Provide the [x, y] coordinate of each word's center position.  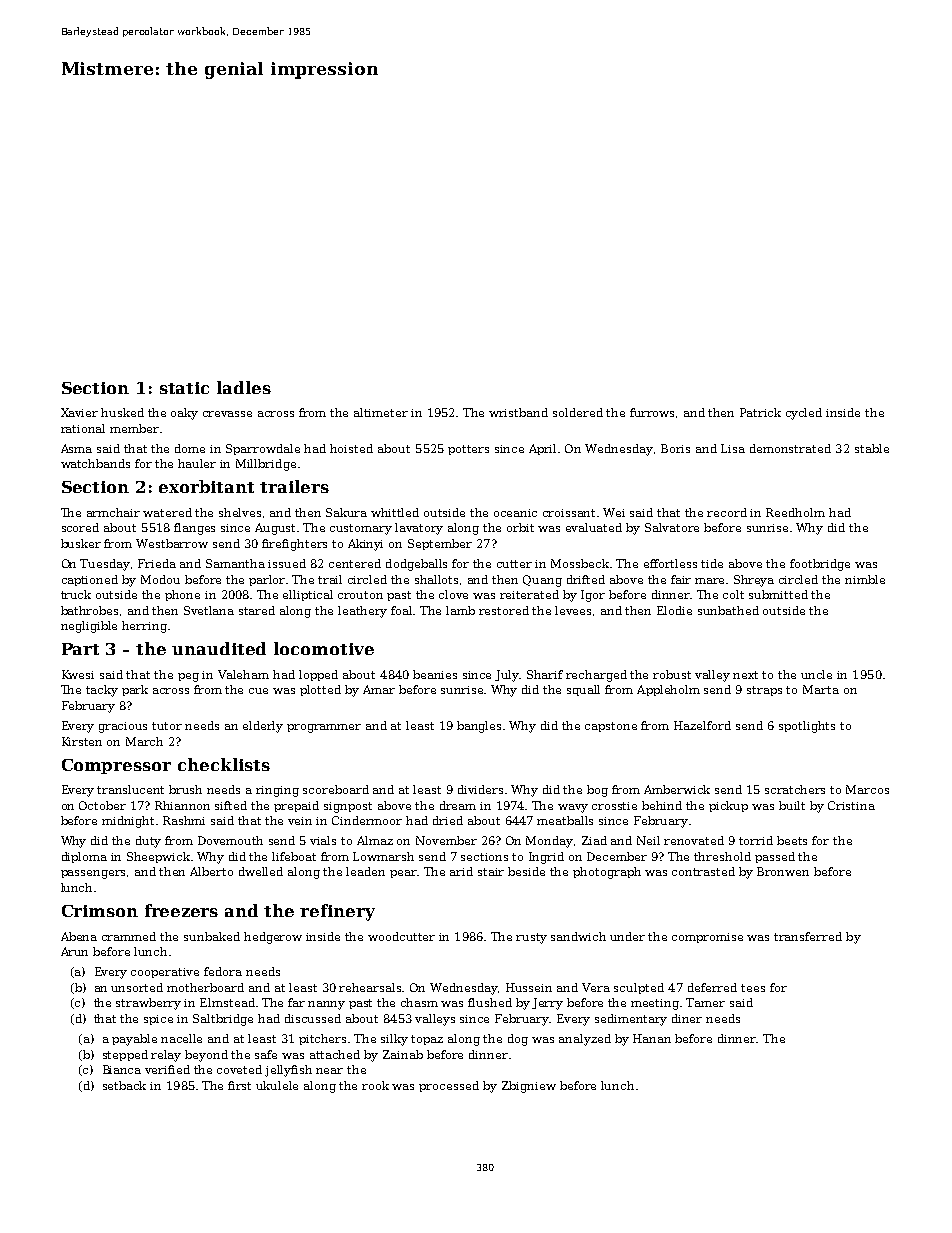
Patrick [760, 412]
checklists [224, 764]
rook [375, 1085]
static [184, 388]
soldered [578, 412]
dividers [480, 789]
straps [764, 691]
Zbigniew [529, 1087]
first [239, 1085]
